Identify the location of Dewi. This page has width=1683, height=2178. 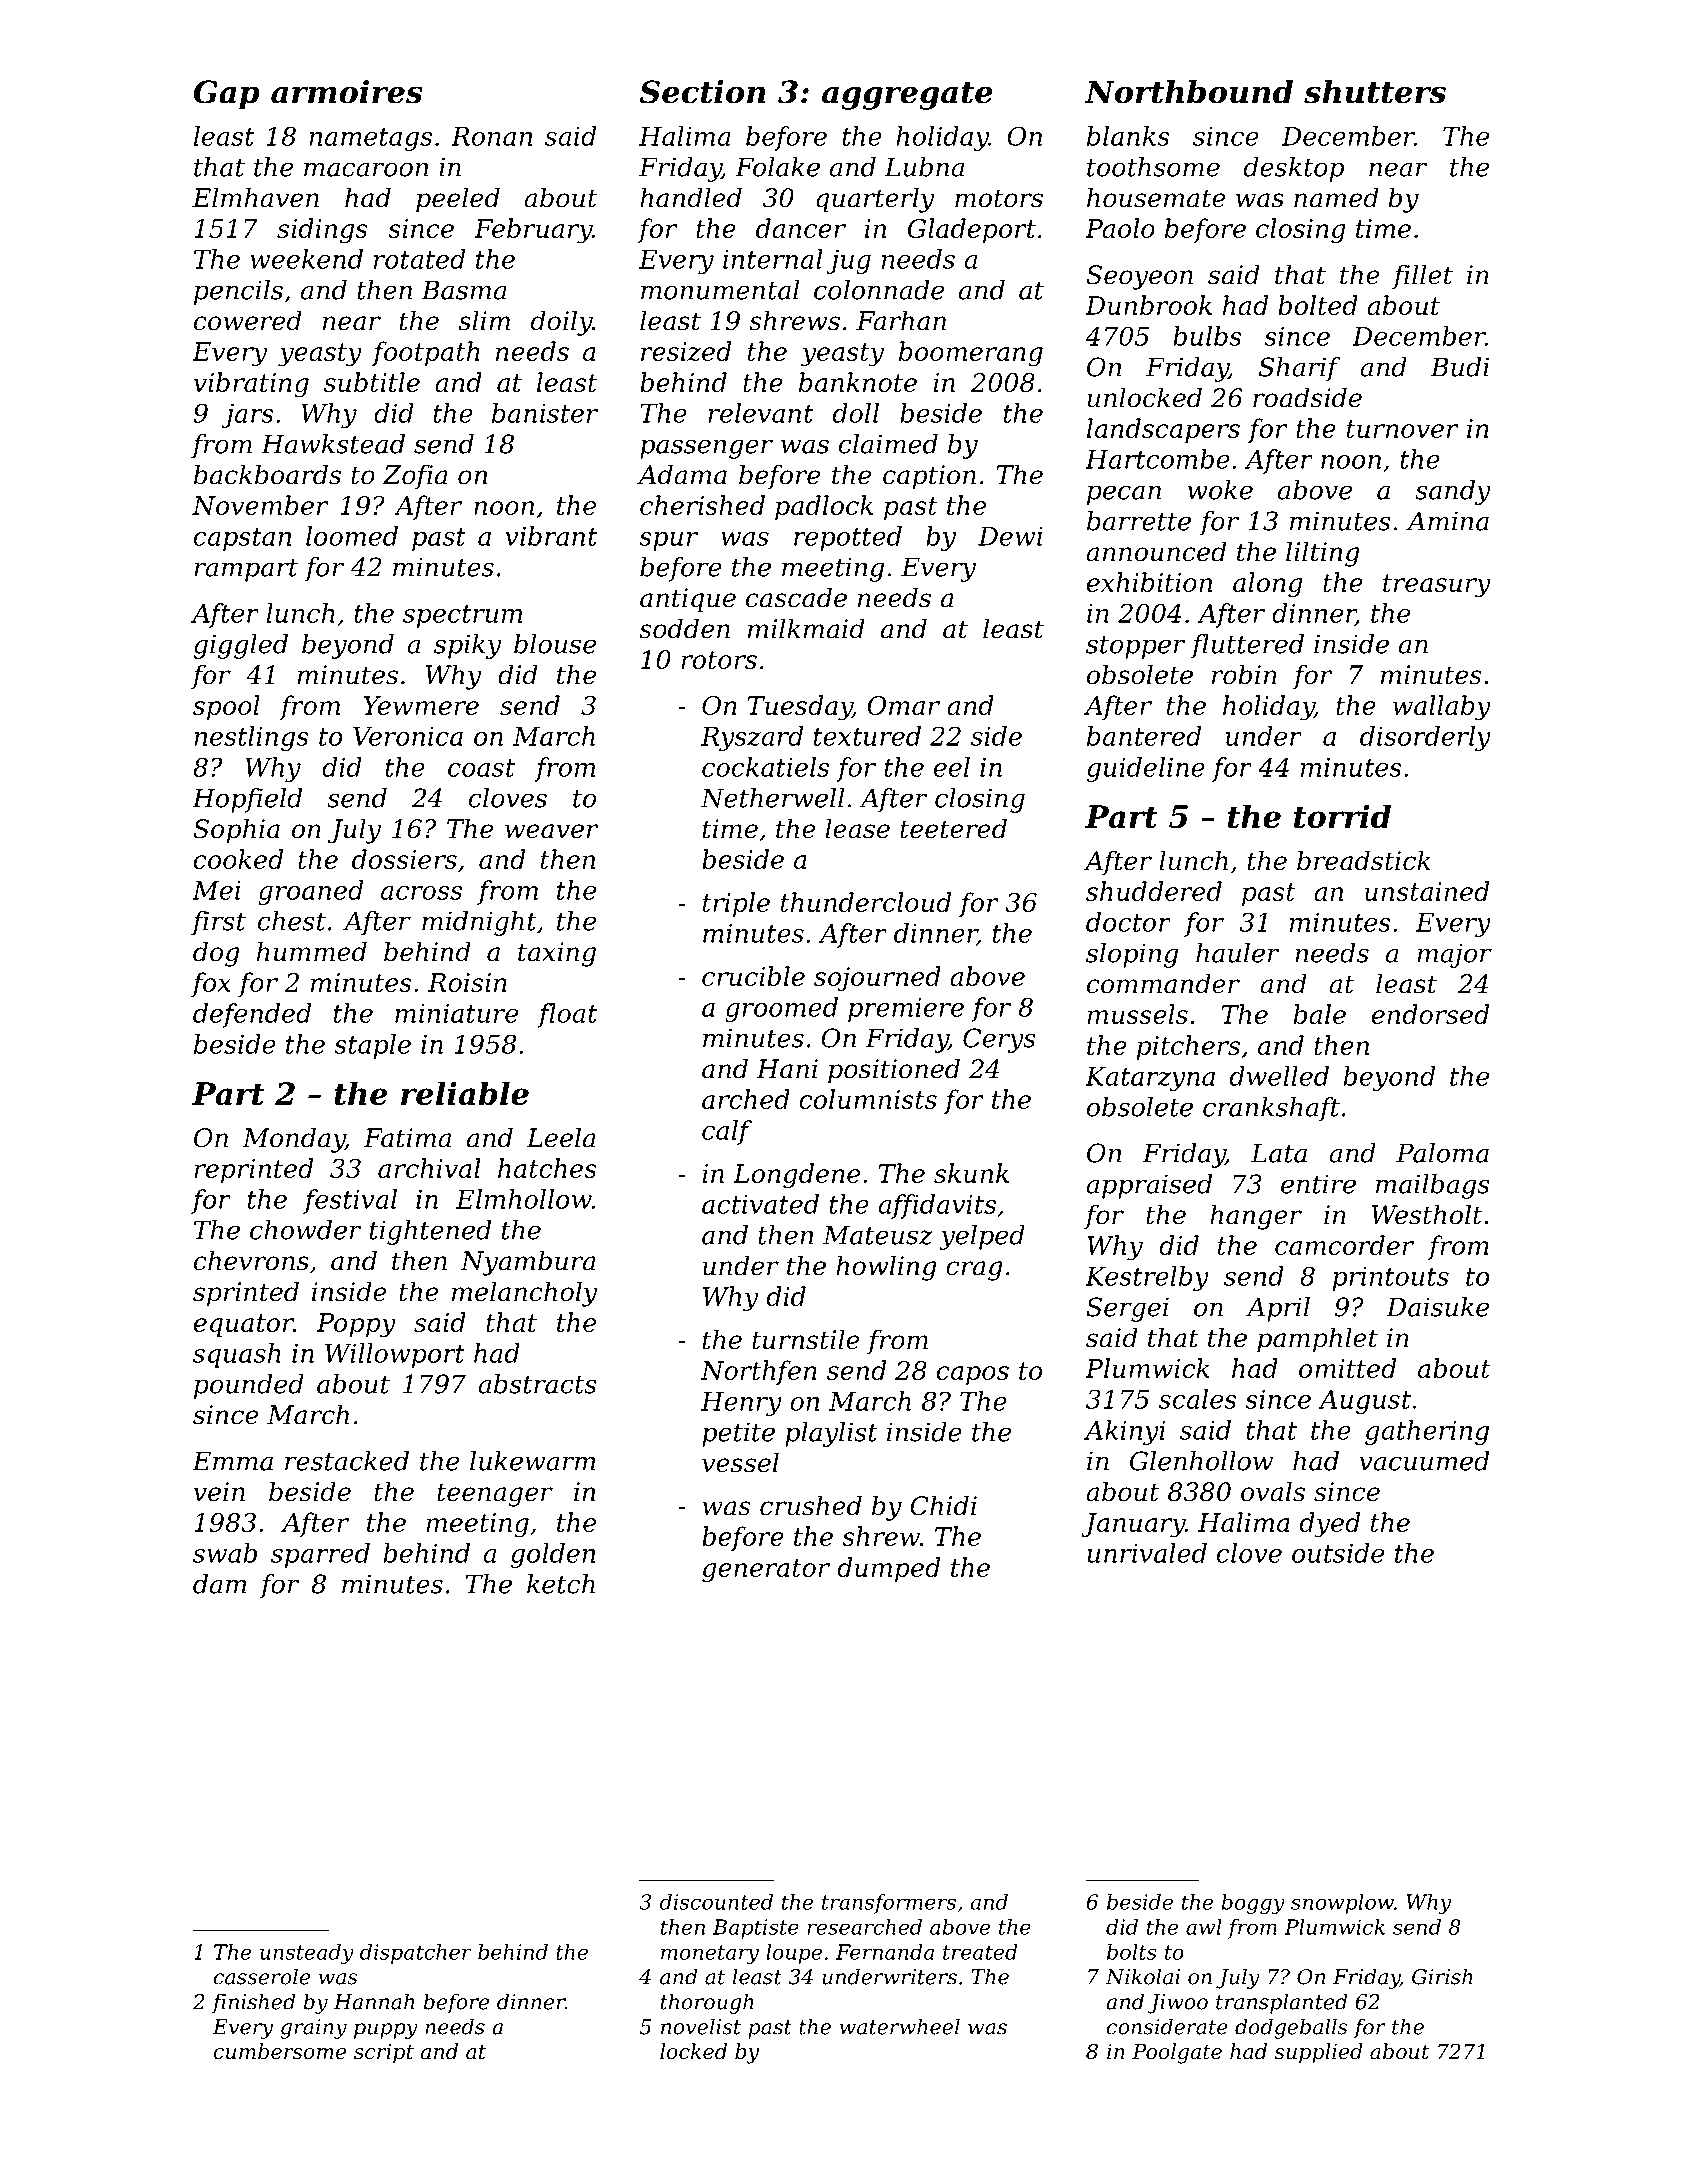
(1010, 536).
